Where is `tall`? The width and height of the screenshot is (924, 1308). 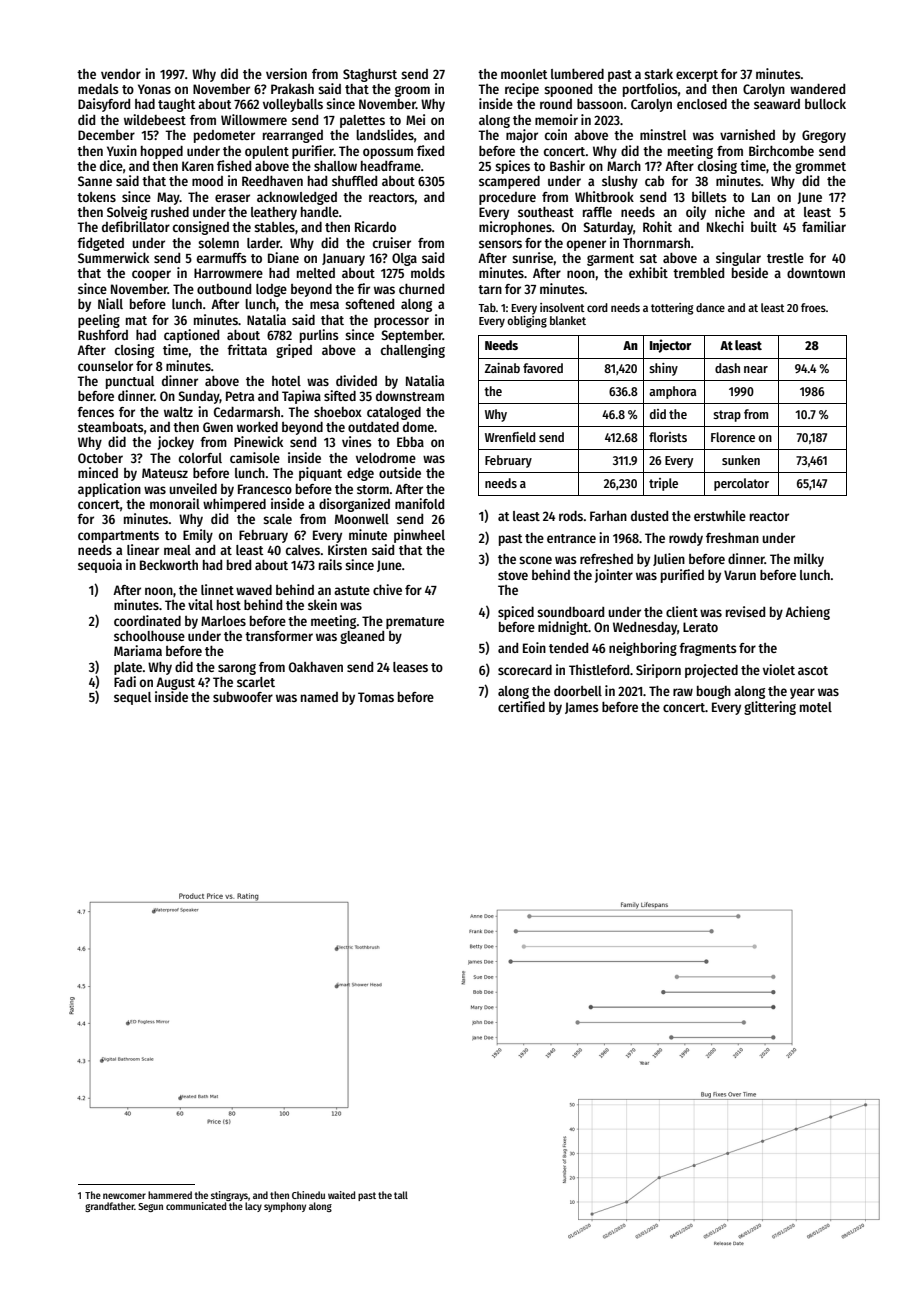 tall is located at coordinates (401, 1195).
